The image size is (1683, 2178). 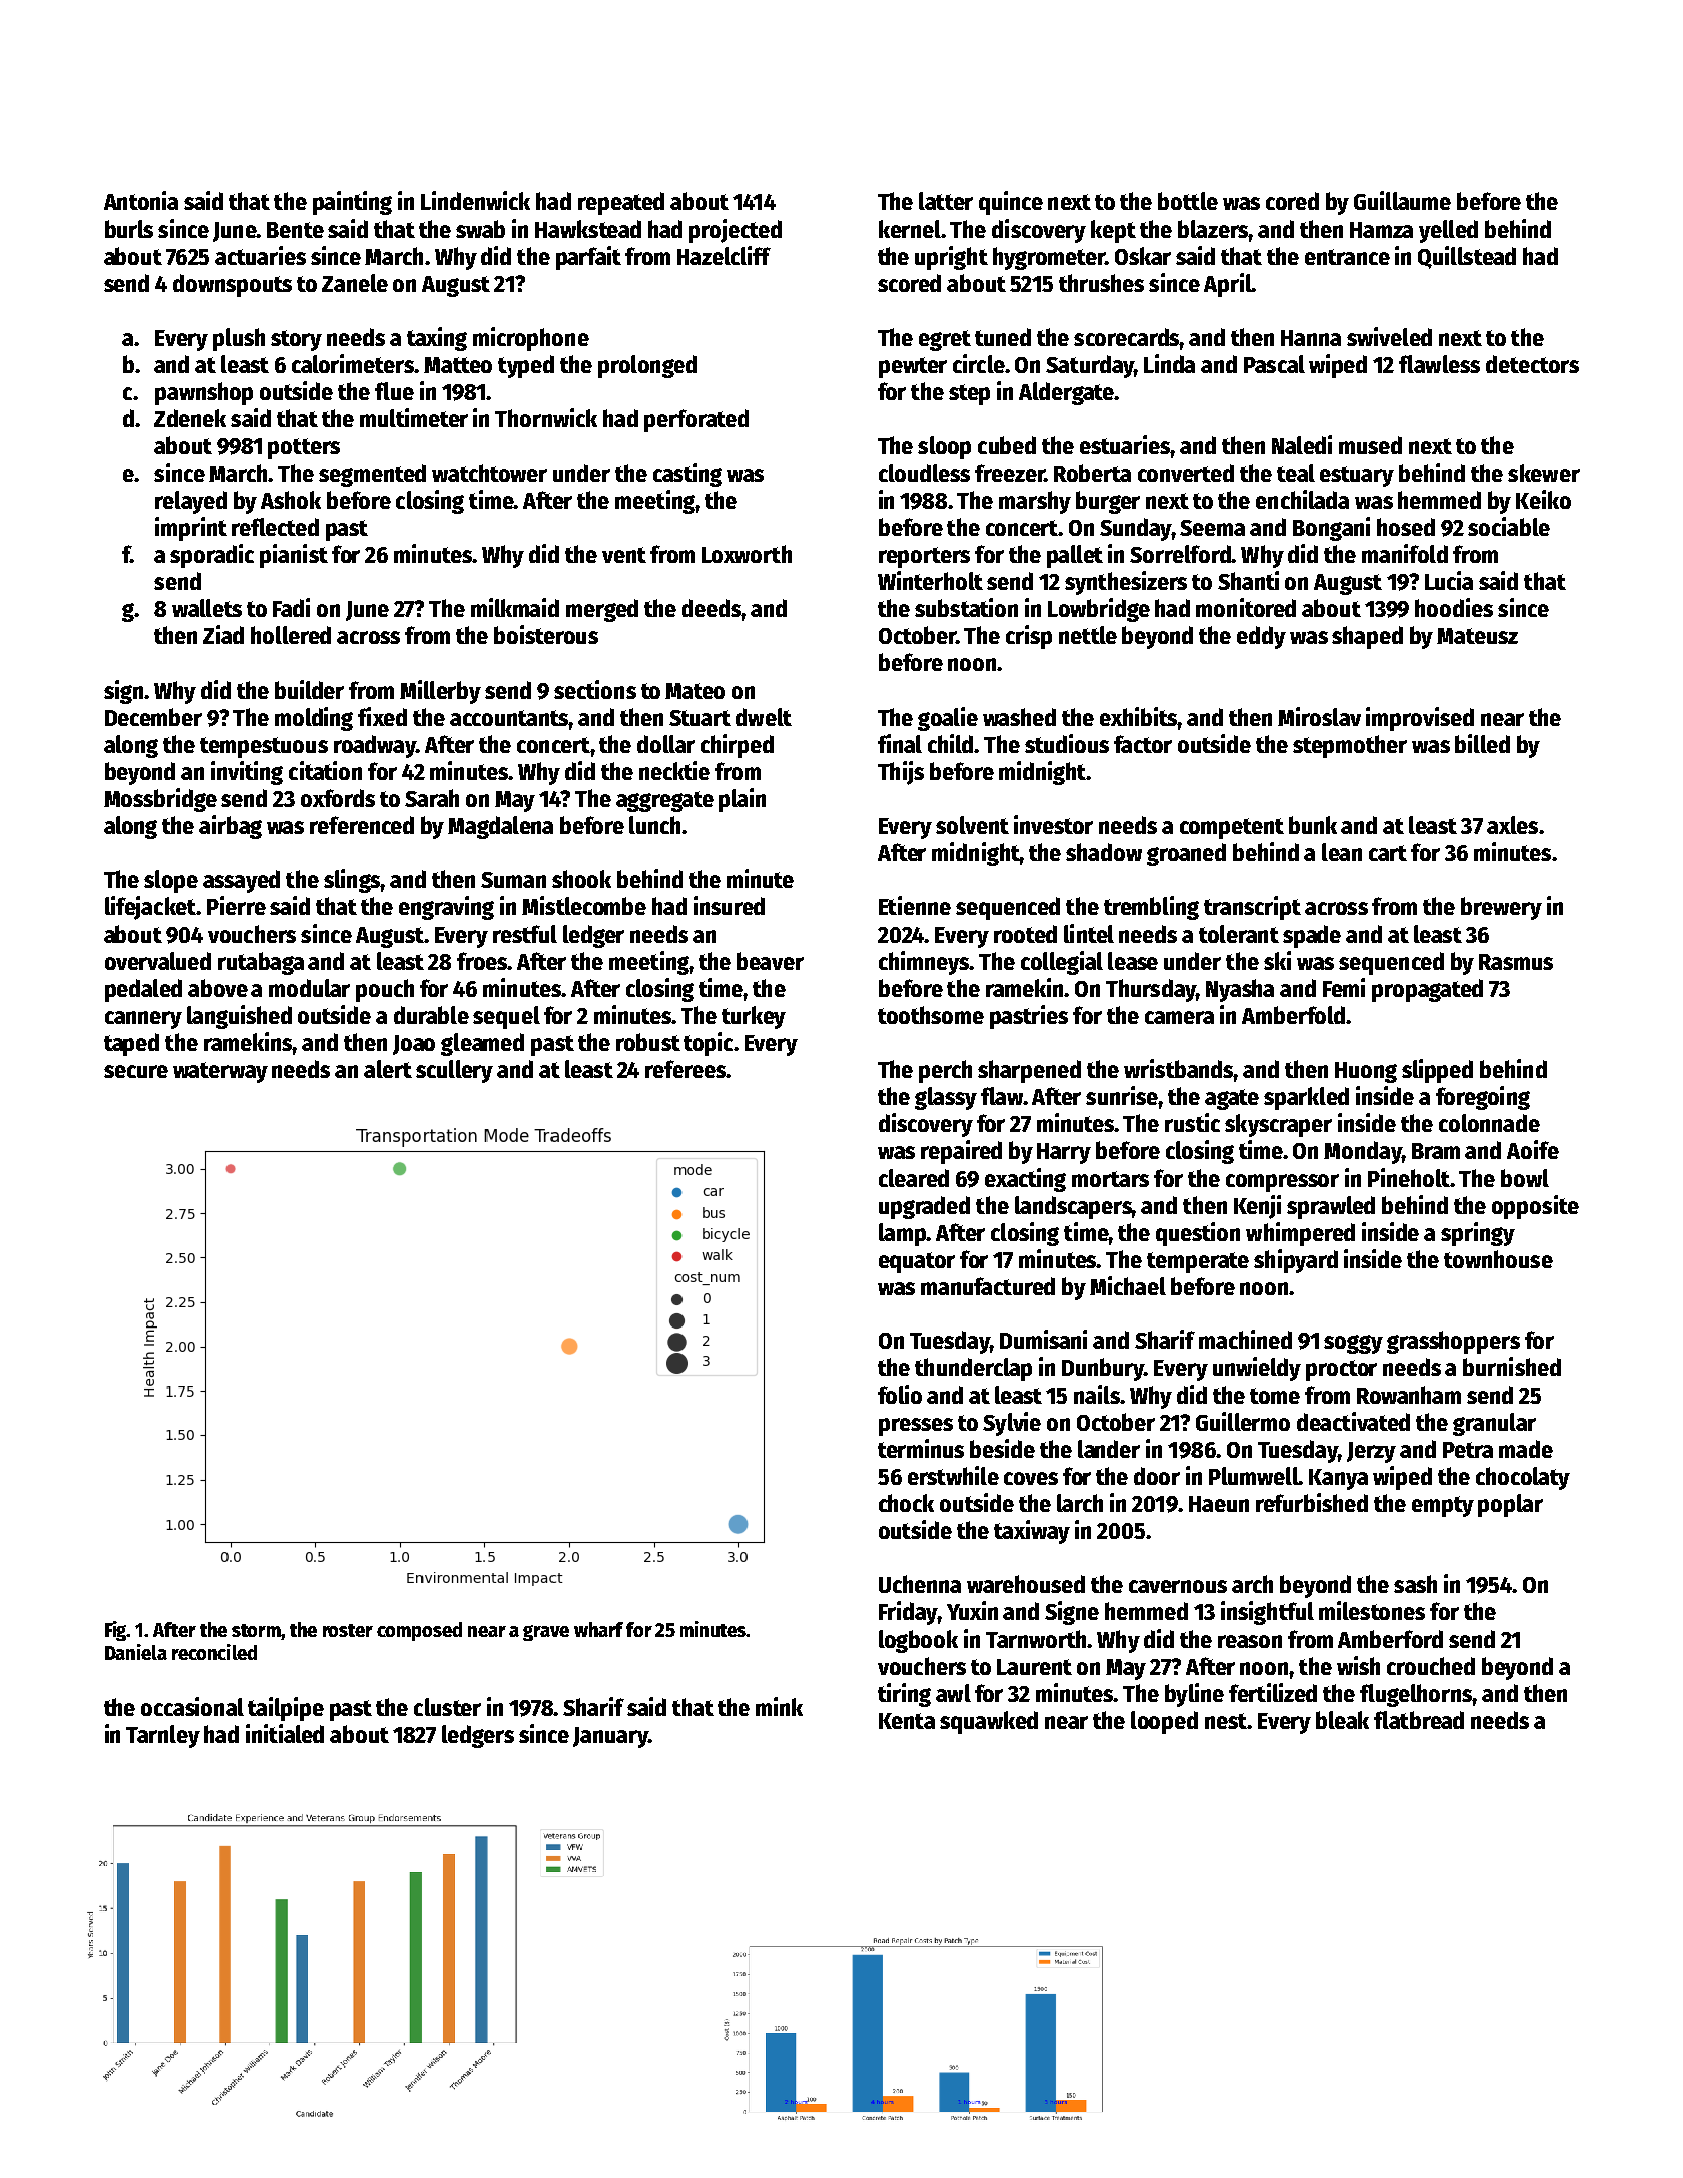 What do you see at coordinates (1437, 1071) in the screenshot?
I see `slipped` at bounding box center [1437, 1071].
